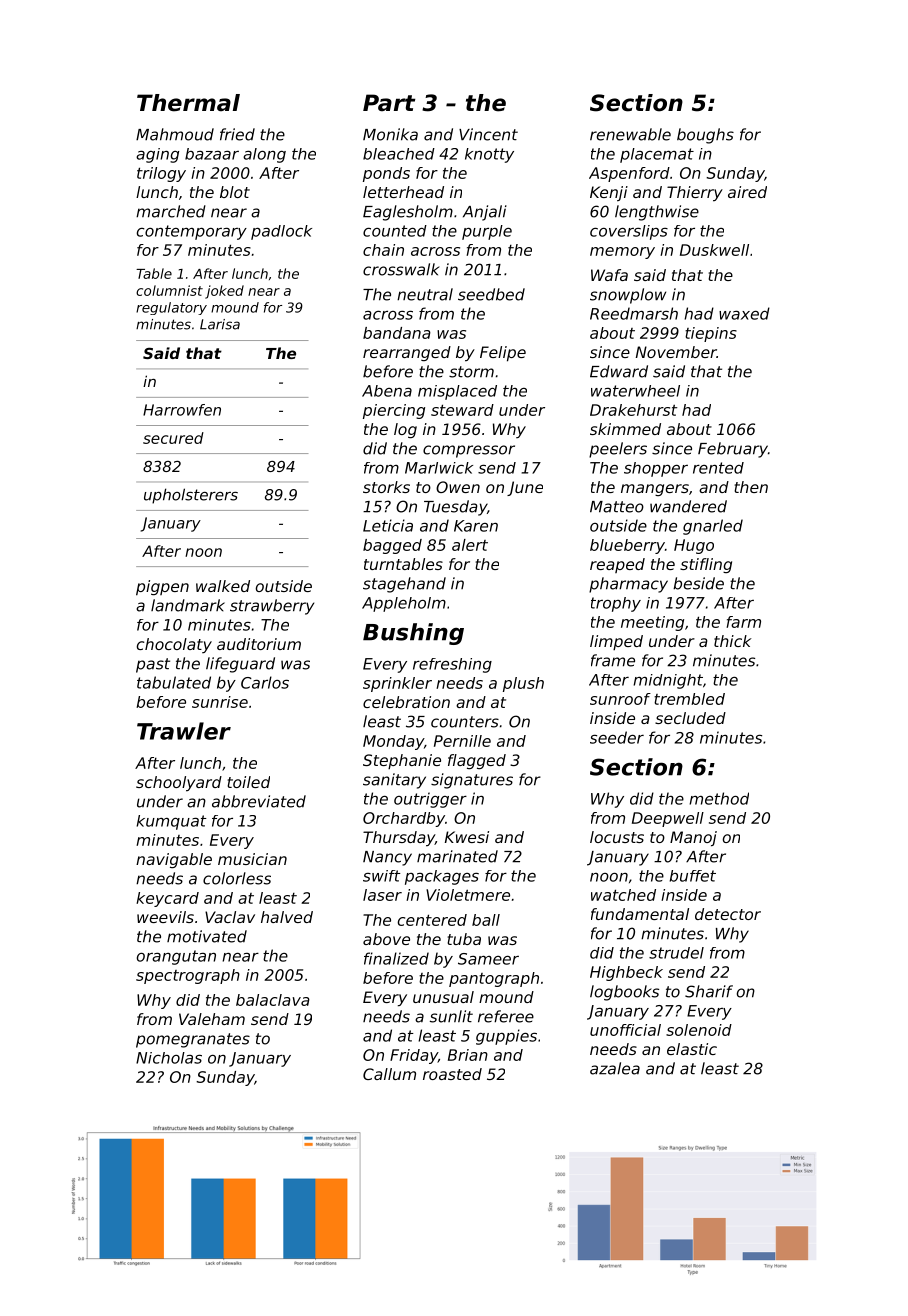 The image size is (908, 1316). What do you see at coordinates (709, 991) in the document?
I see `Sharif` at bounding box center [709, 991].
